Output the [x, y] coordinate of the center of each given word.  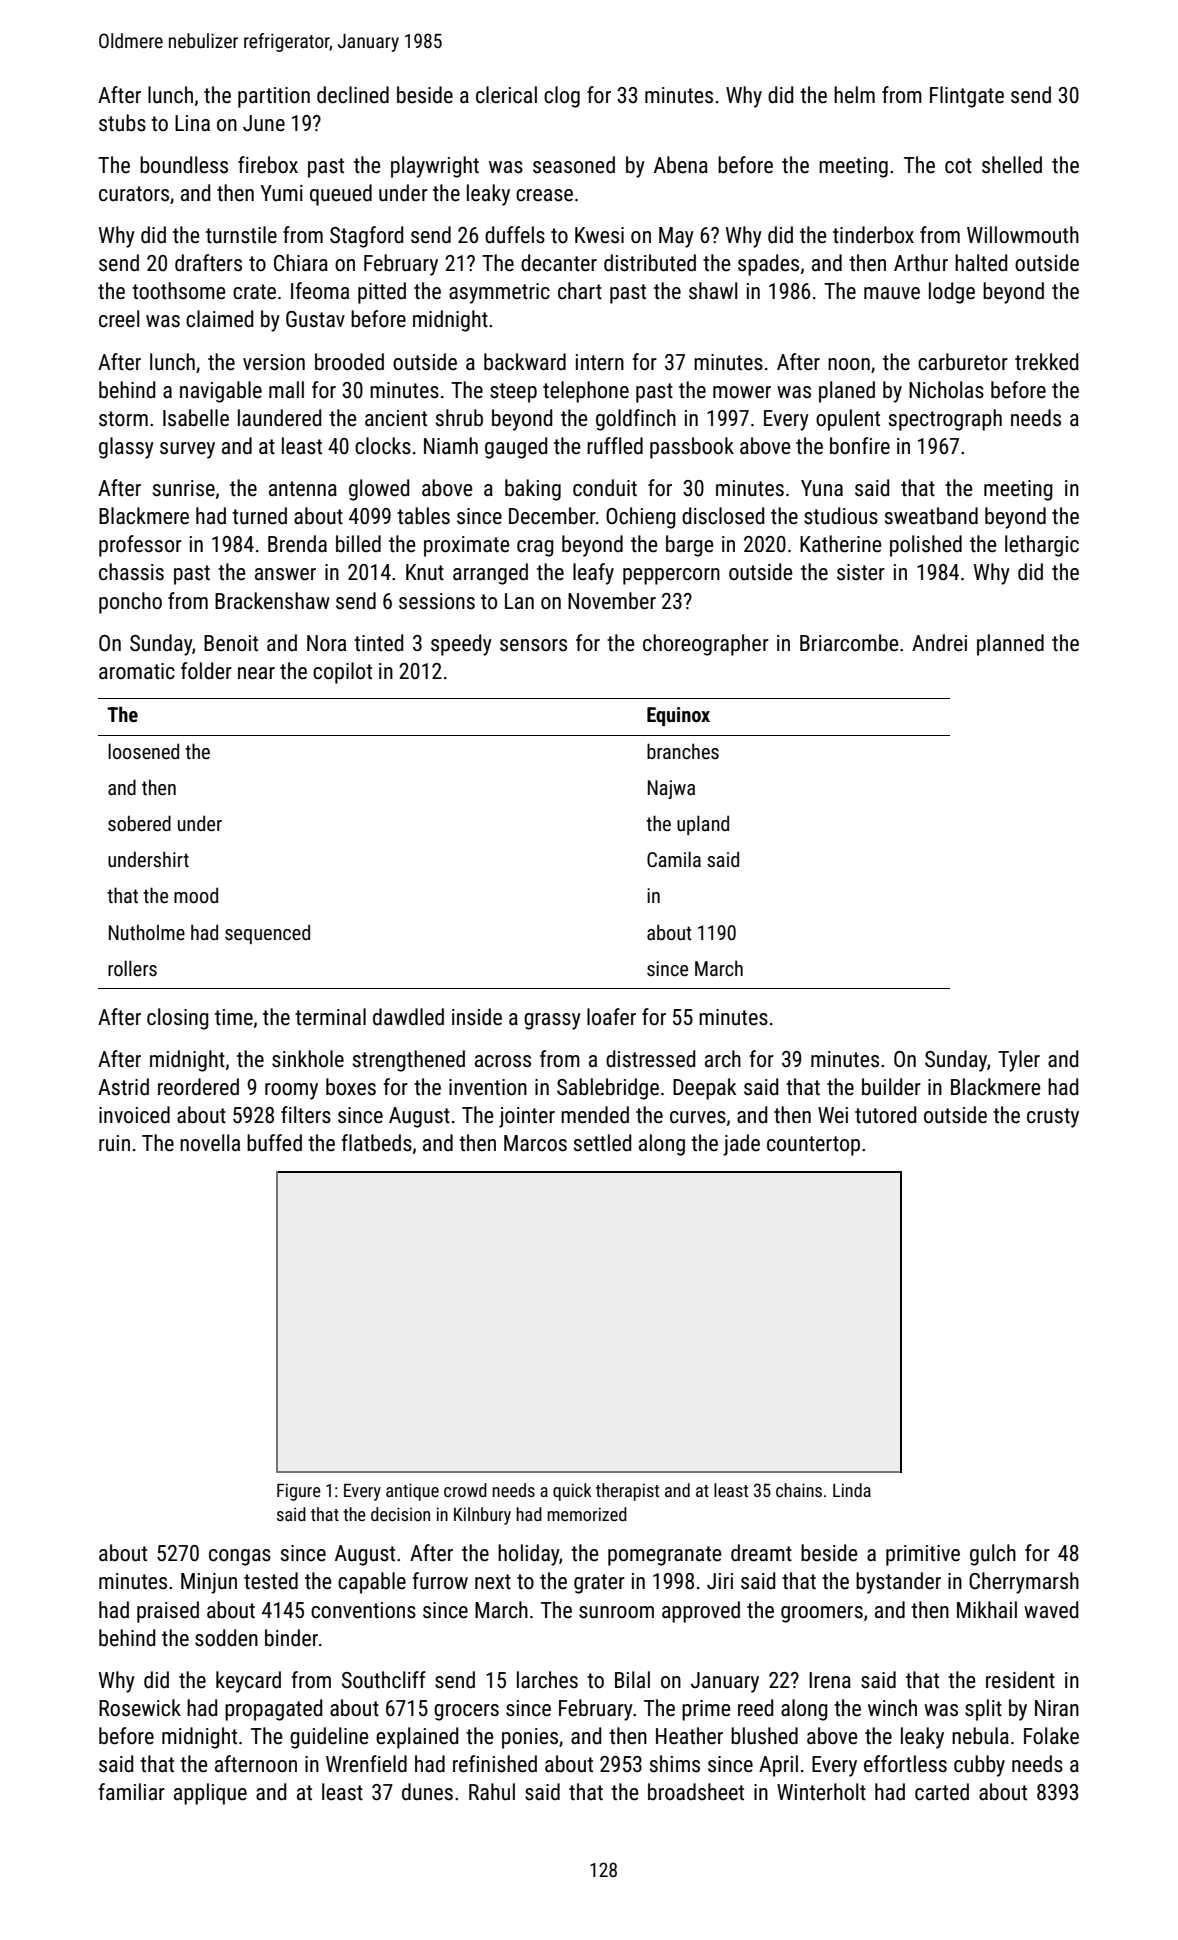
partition [274, 97]
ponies [530, 1738]
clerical [506, 95]
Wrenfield [366, 1764]
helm [854, 95]
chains [799, 1490]
